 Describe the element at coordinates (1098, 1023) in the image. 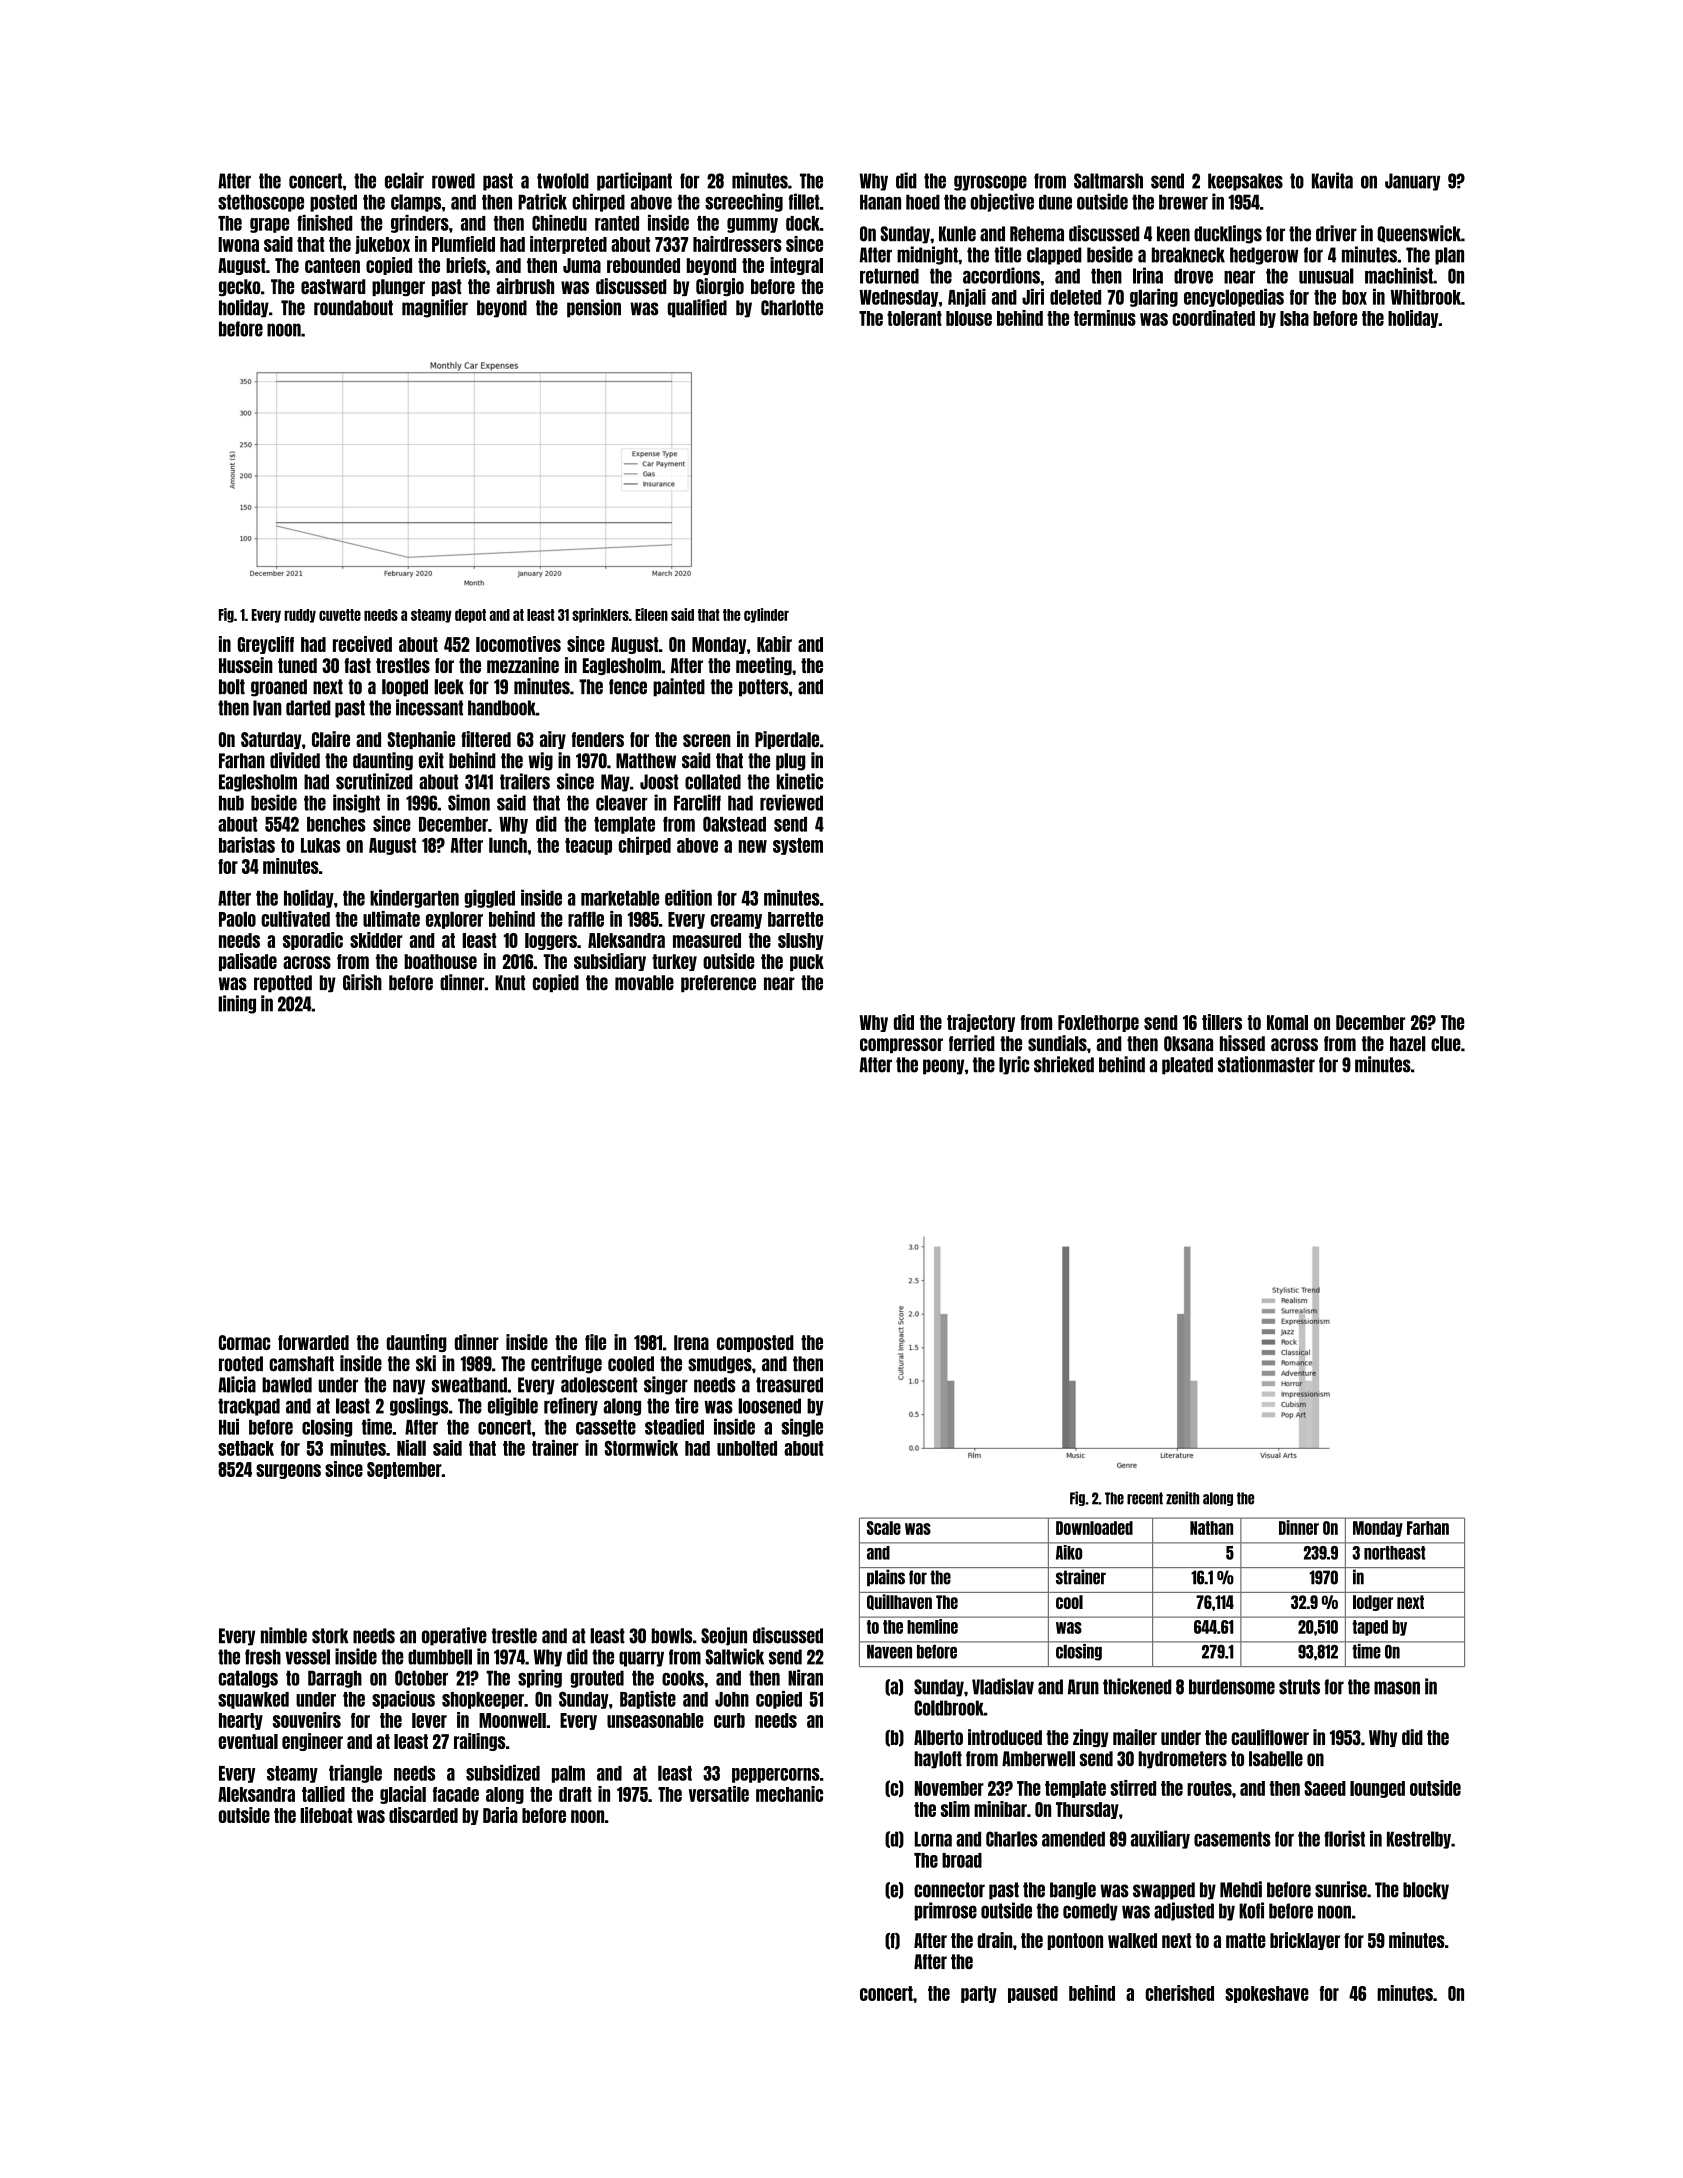

I see `Foxlethorpe` at that location.
